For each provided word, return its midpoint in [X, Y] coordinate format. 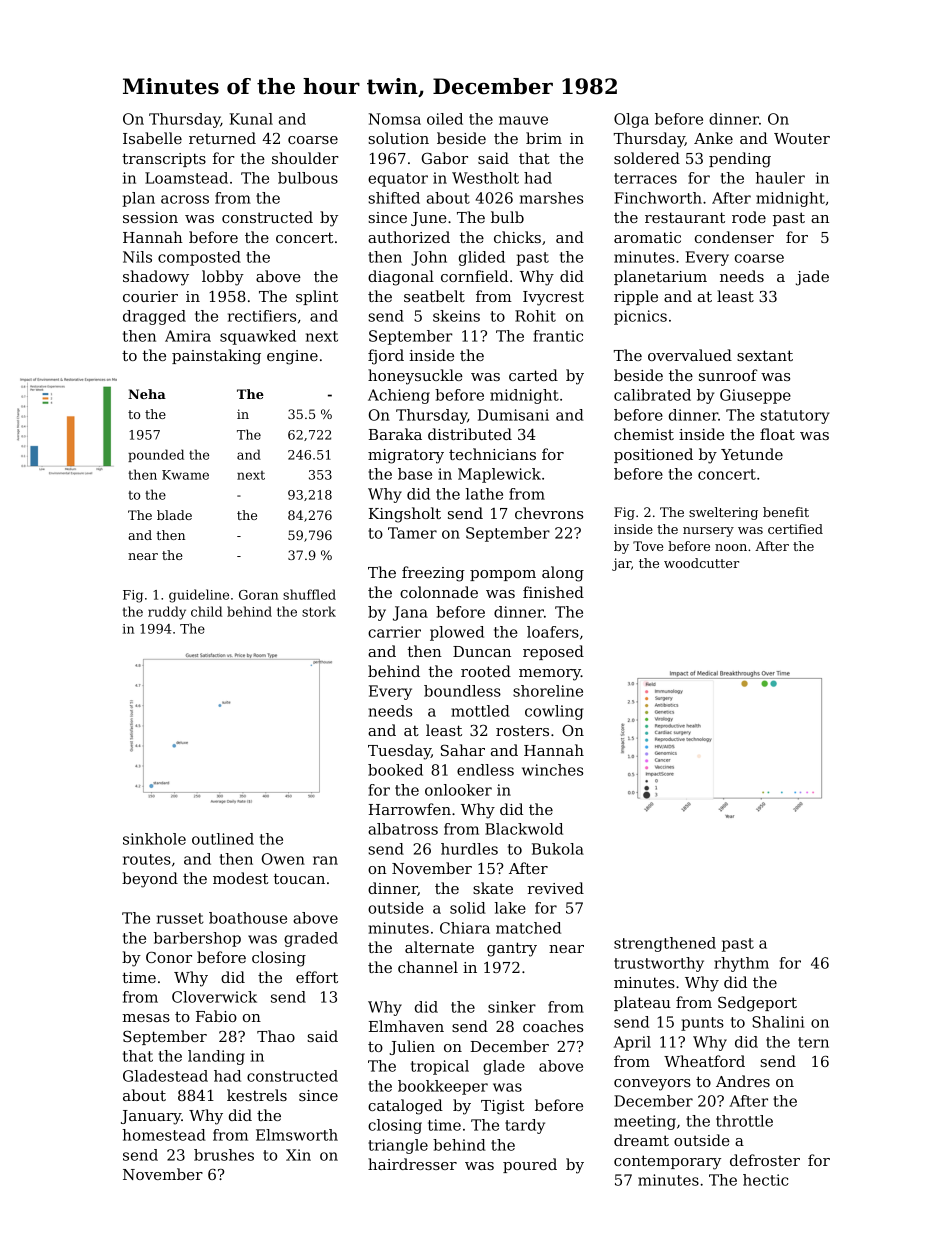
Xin [298, 1155]
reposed [553, 652]
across [185, 199]
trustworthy [659, 964]
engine [292, 357]
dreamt [641, 1140]
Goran [258, 595]
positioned [653, 455]
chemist [644, 434]
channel [428, 967]
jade [812, 278]
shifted [394, 198]
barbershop [197, 939]
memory [550, 675]
